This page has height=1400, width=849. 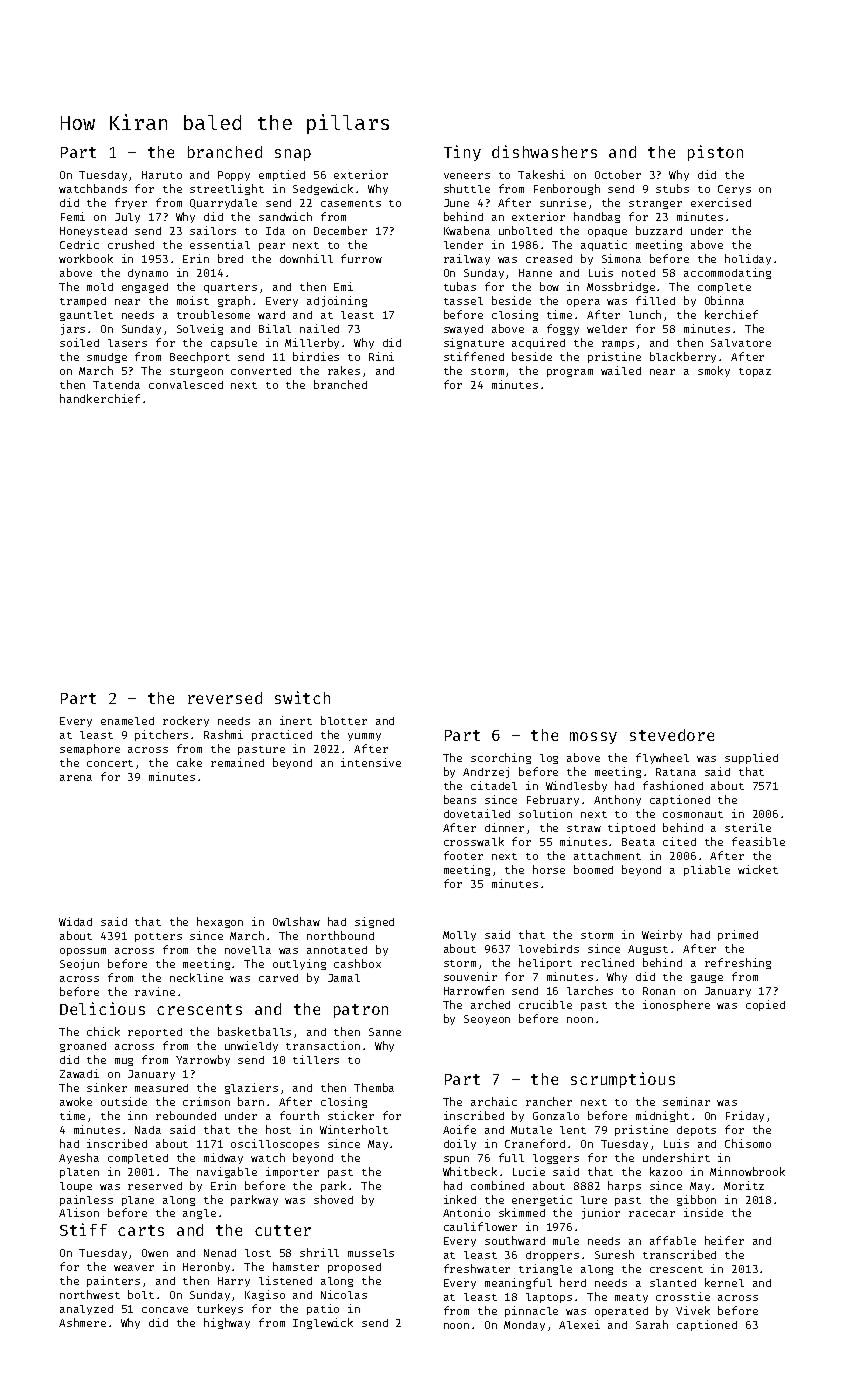 I want to click on Sanne, so click(x=385, y=1032).
